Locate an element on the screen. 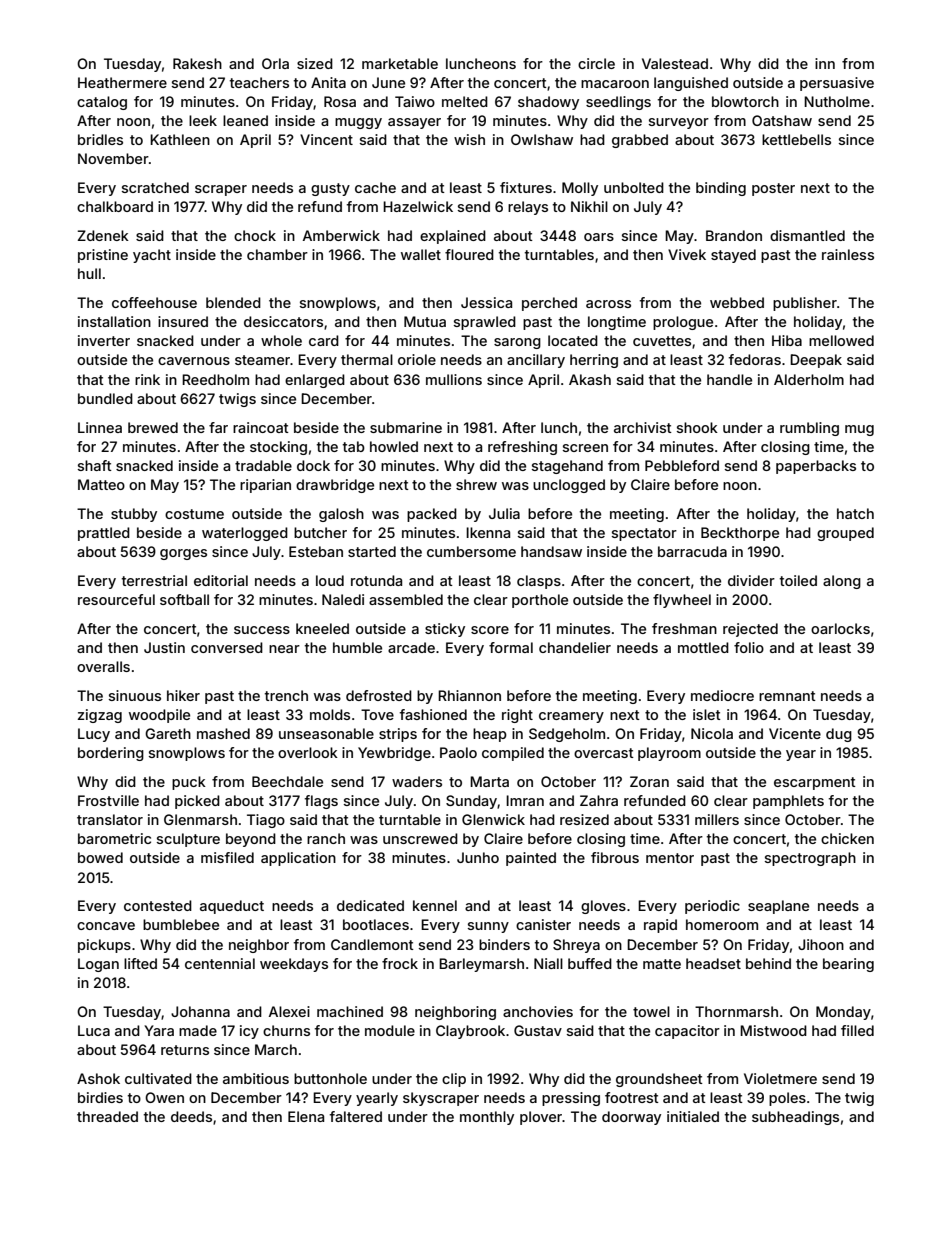 The width and height of the screenshot is (952, 1233). raincoat is located at coordinates (261, 427).
